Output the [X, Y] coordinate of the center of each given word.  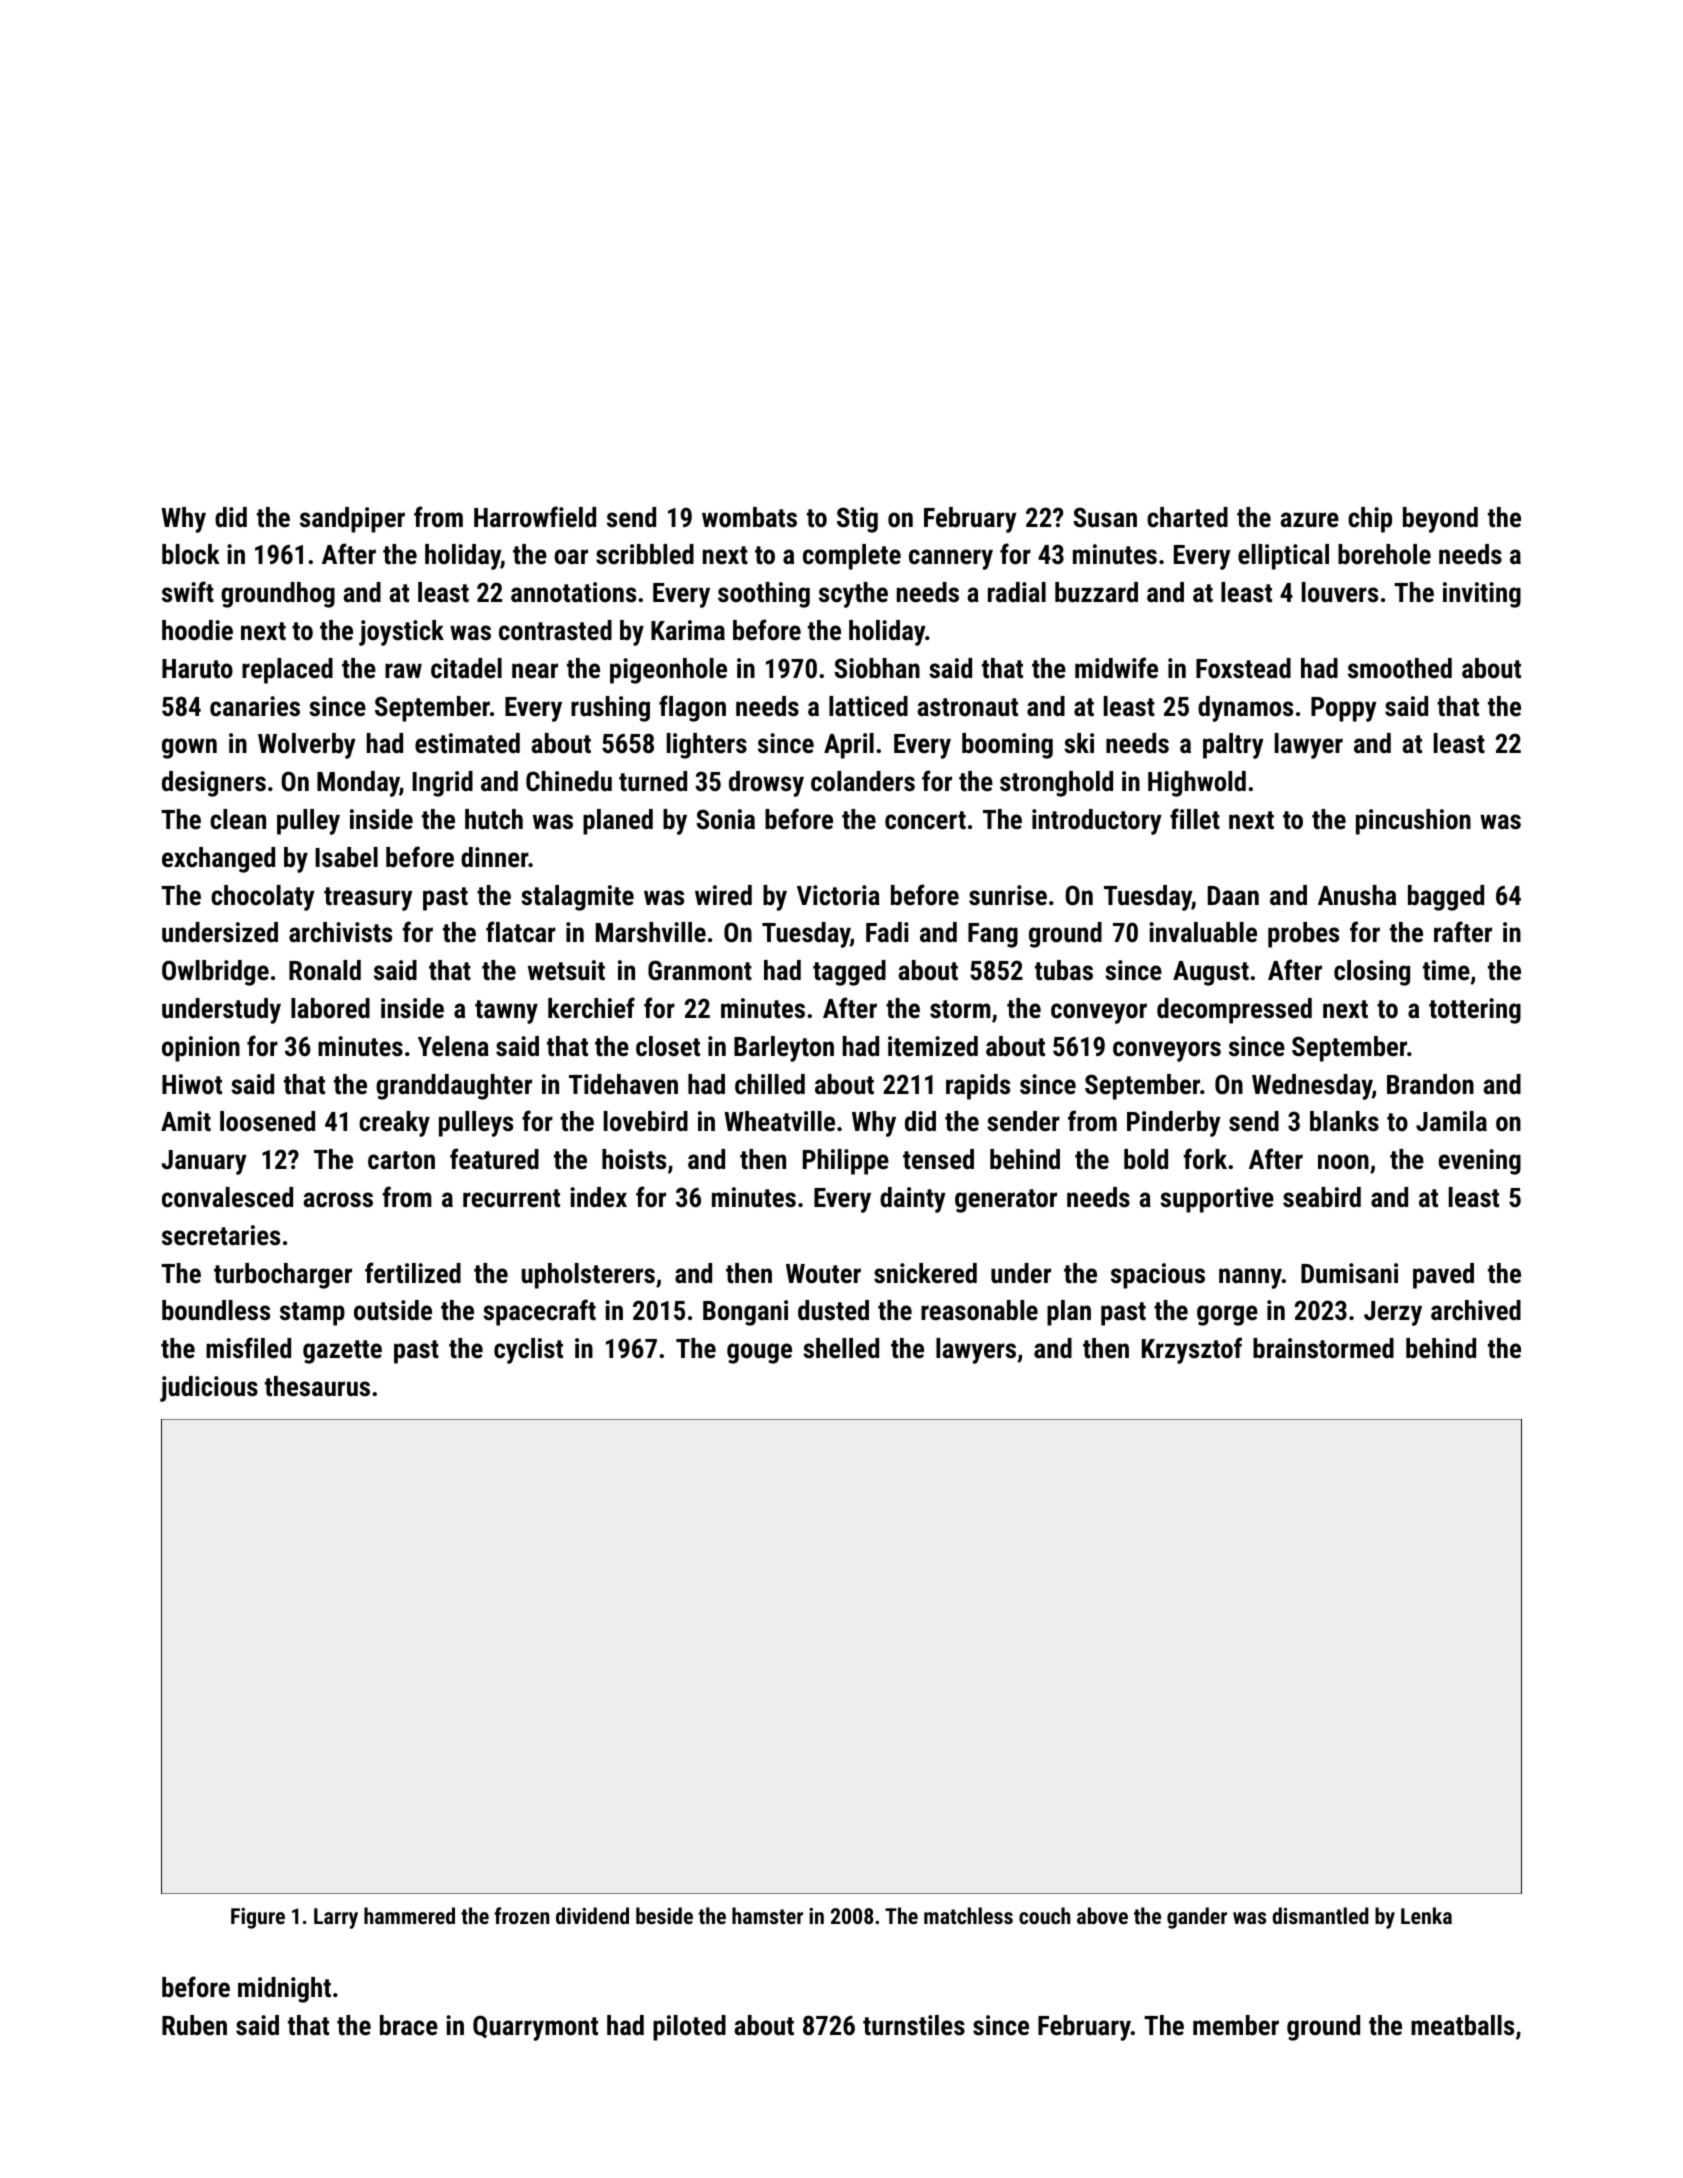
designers [214, 784]
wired [723, 895]
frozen [521, 1915]
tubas [1064, 970]
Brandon [1430, 1084]
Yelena [453, 1046]
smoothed [1400, 668]
